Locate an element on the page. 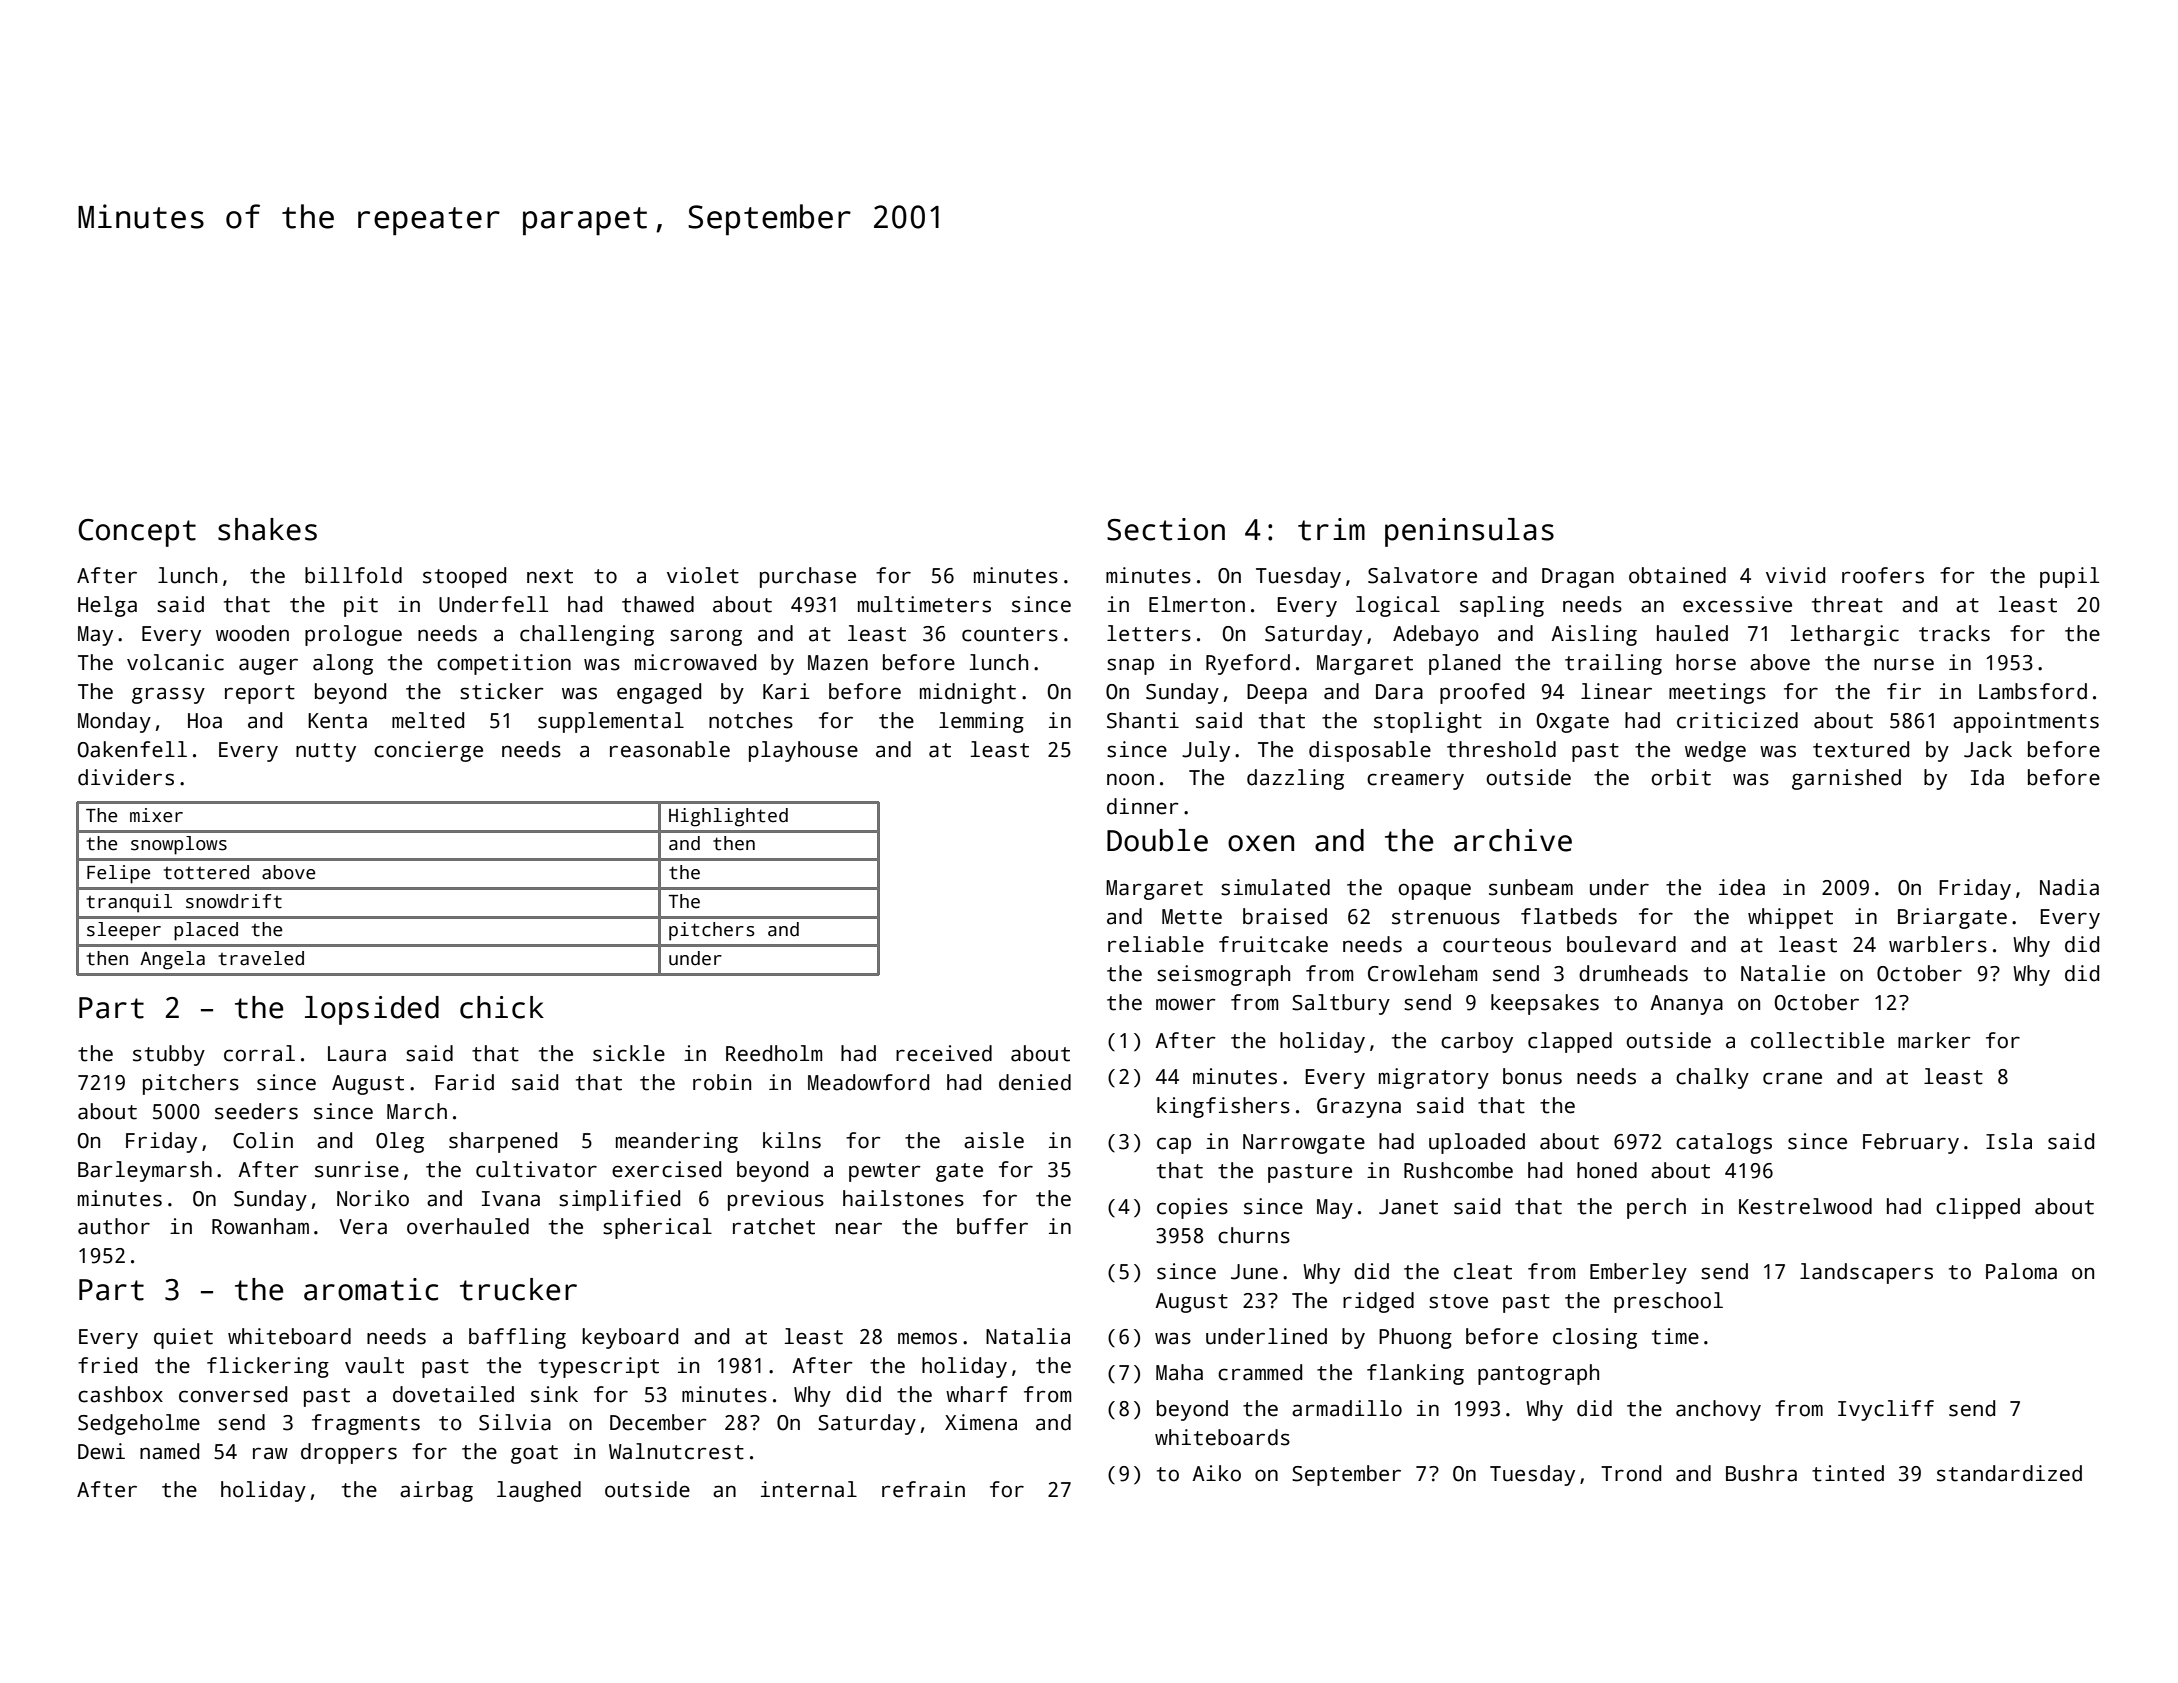 The width and height of the image is (2178, 1683). named is located at coordinates (169, 1451).
